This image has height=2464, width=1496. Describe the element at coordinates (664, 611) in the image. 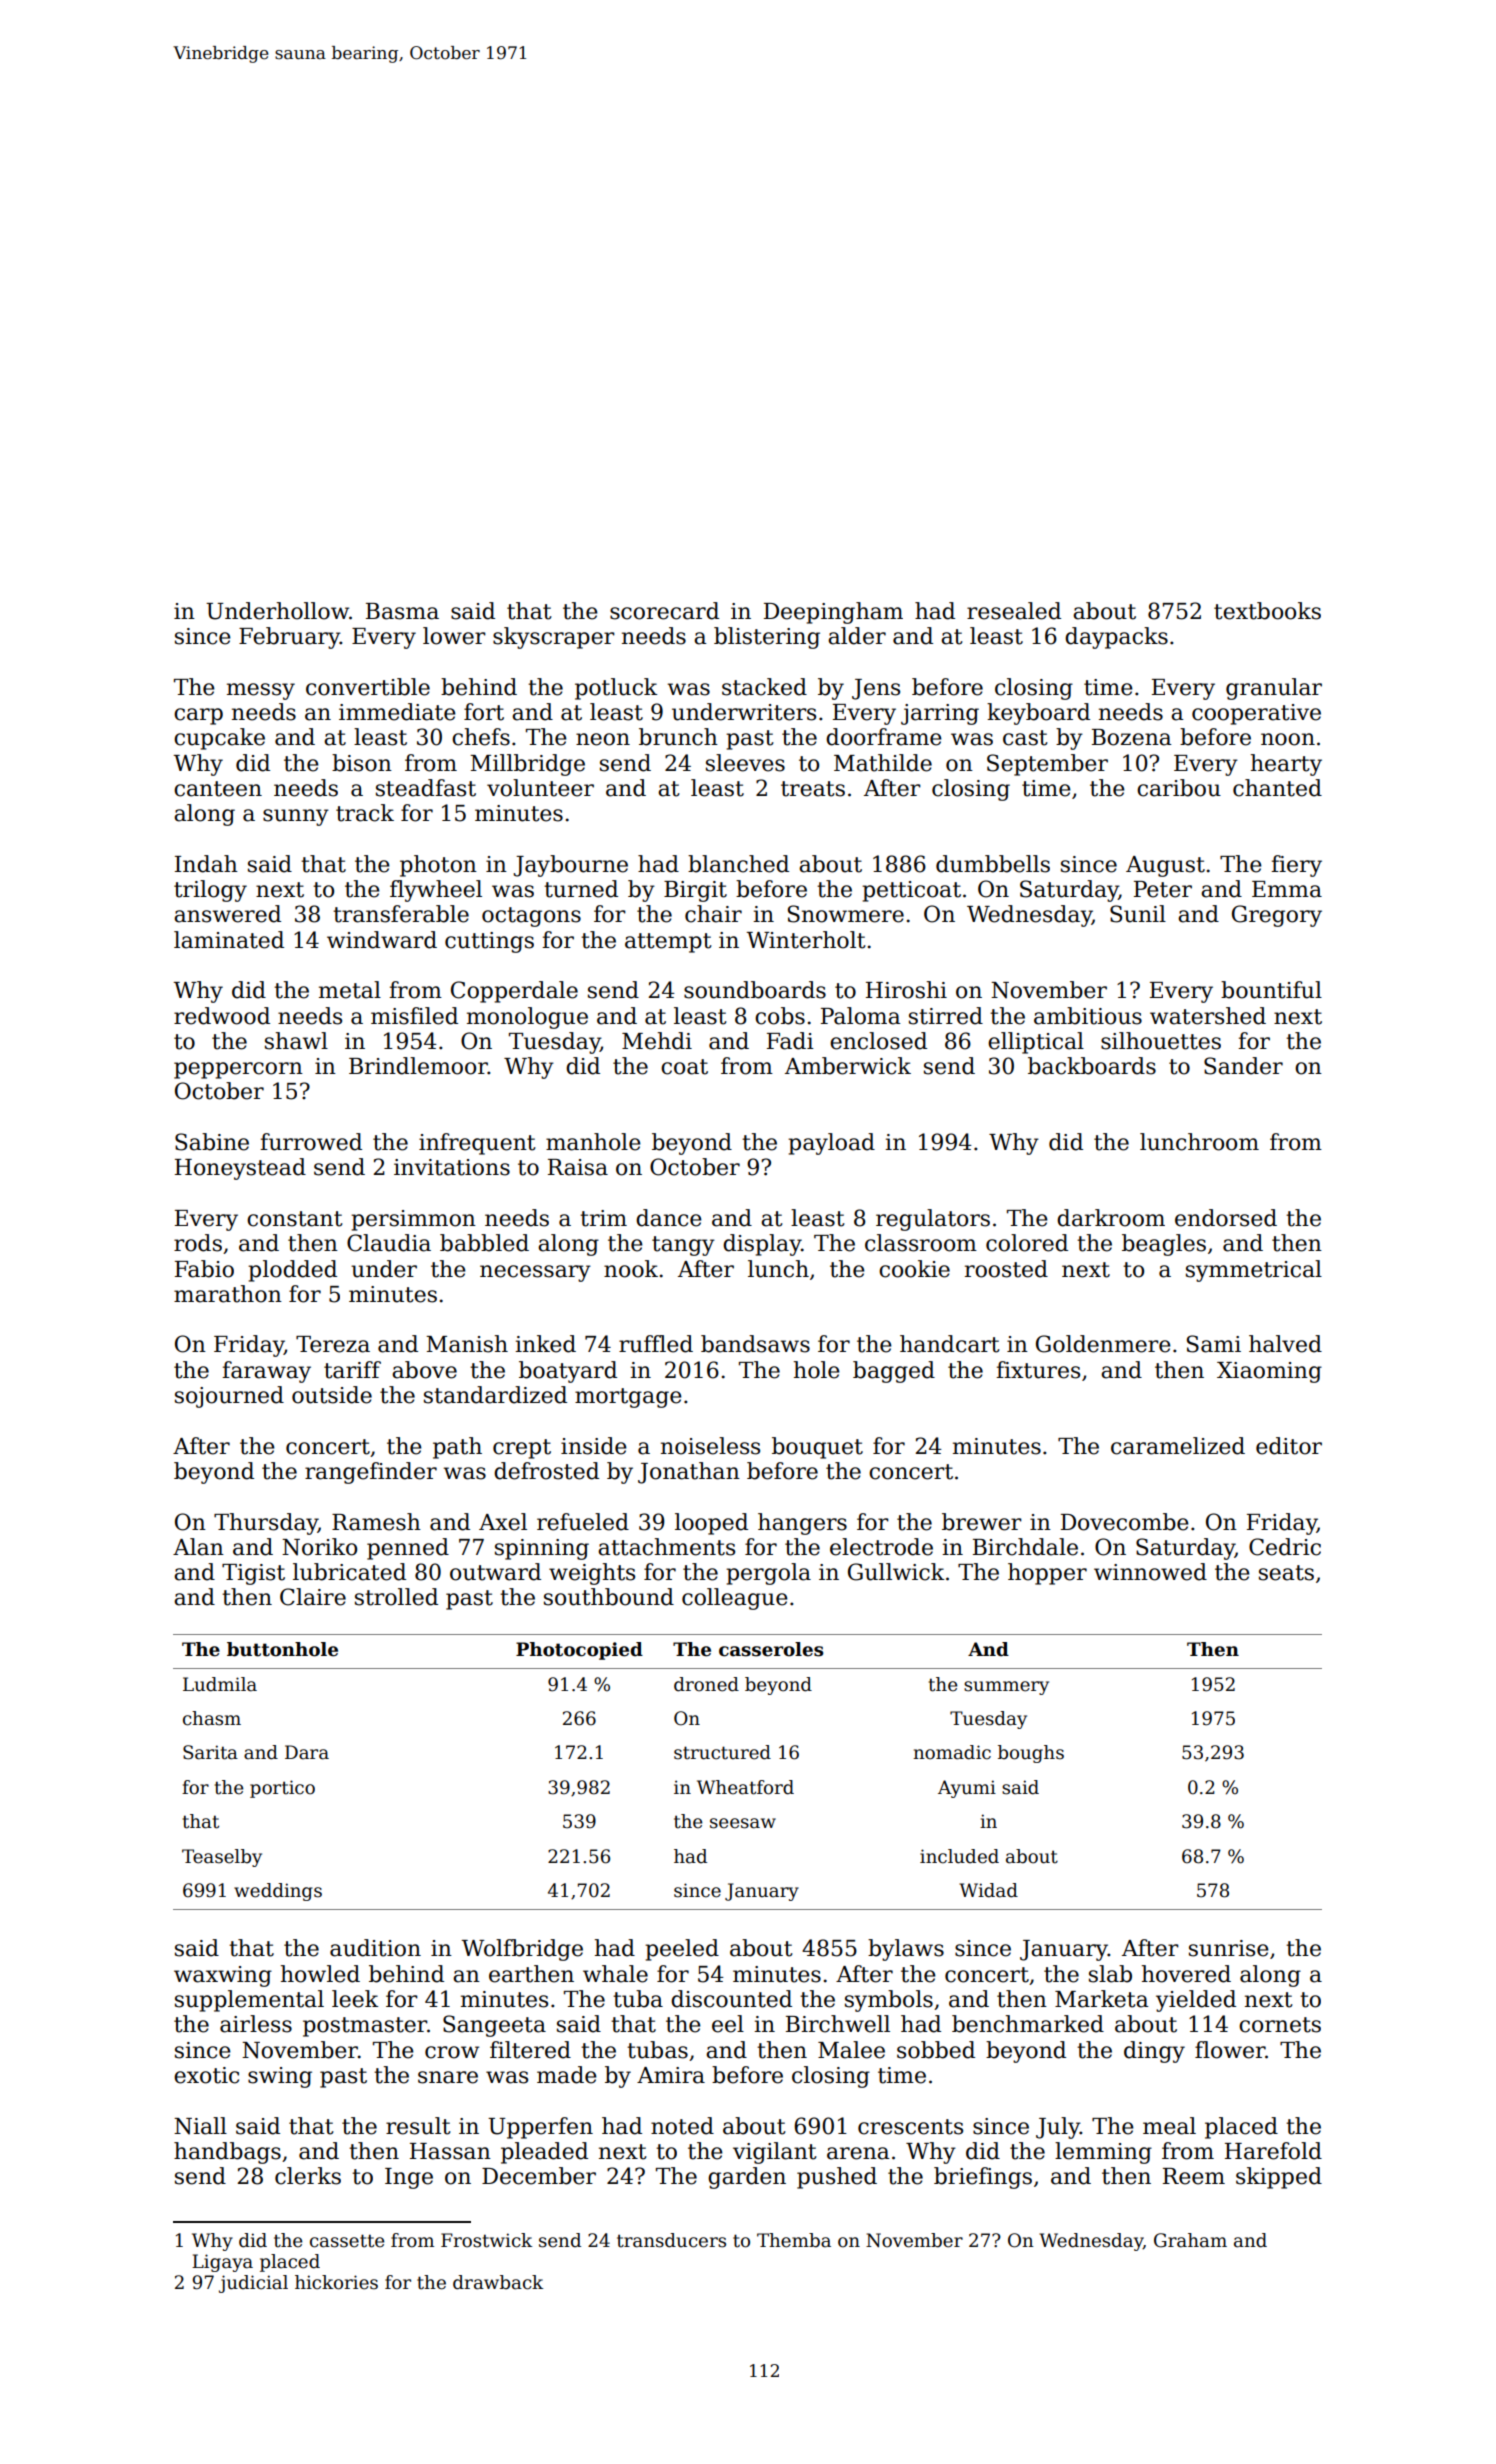

I see `scorecard` at that location.
